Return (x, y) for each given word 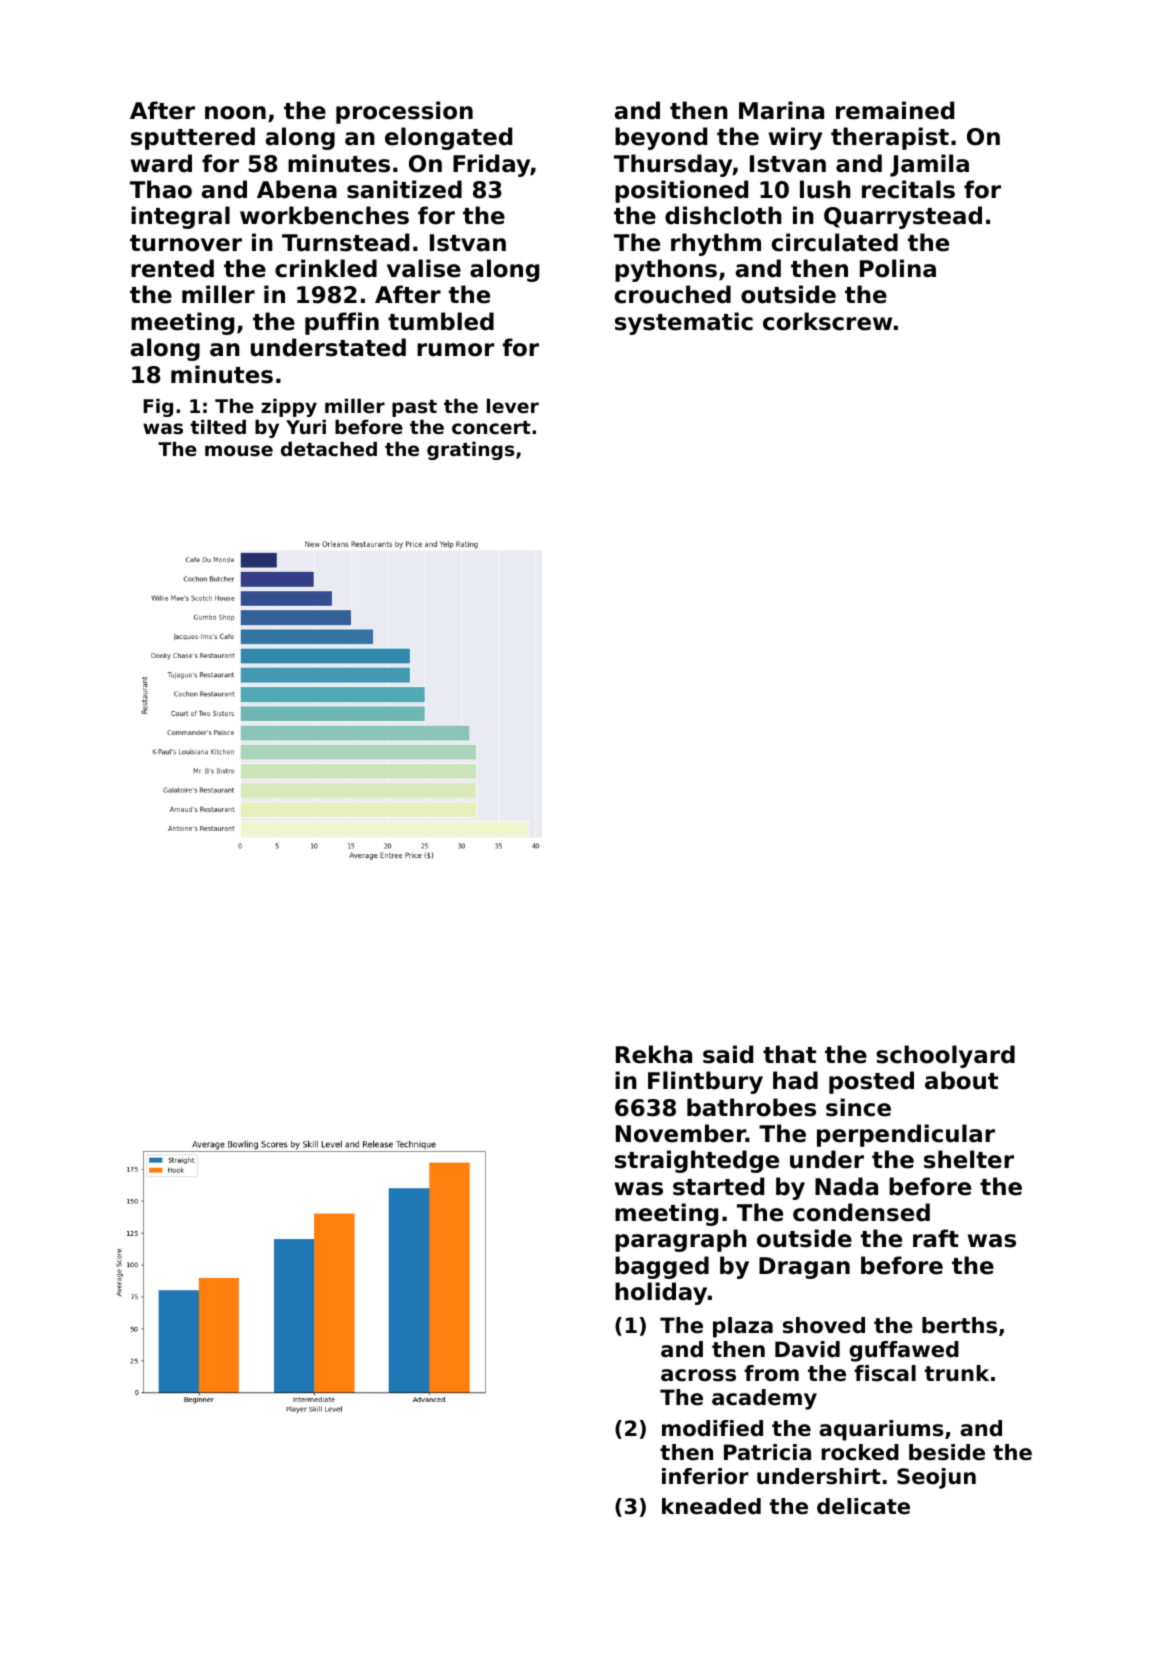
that (789, 1054)
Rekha (654, 1054)
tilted (218, 426)
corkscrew (827, 321)
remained (895, 110)
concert (491, 427)
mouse (239, 450)
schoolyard (945, 1056)
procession (404, 112)
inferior (705, 1476)
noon (235, 113)
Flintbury (705, 1082)
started (718, 1186)
